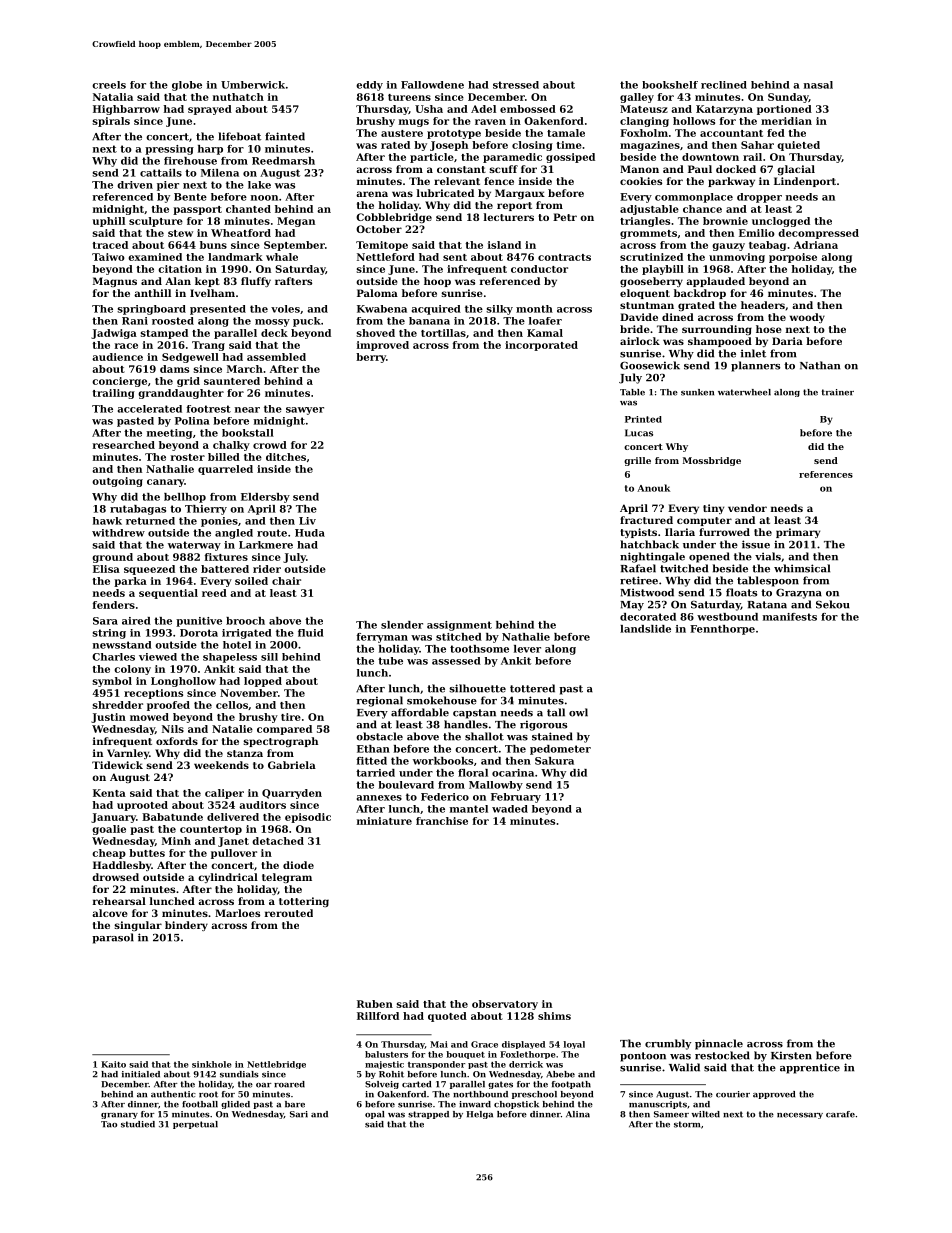 The height and width of the document is (1233, 952). I want to click on woody, so click(807, 318).
